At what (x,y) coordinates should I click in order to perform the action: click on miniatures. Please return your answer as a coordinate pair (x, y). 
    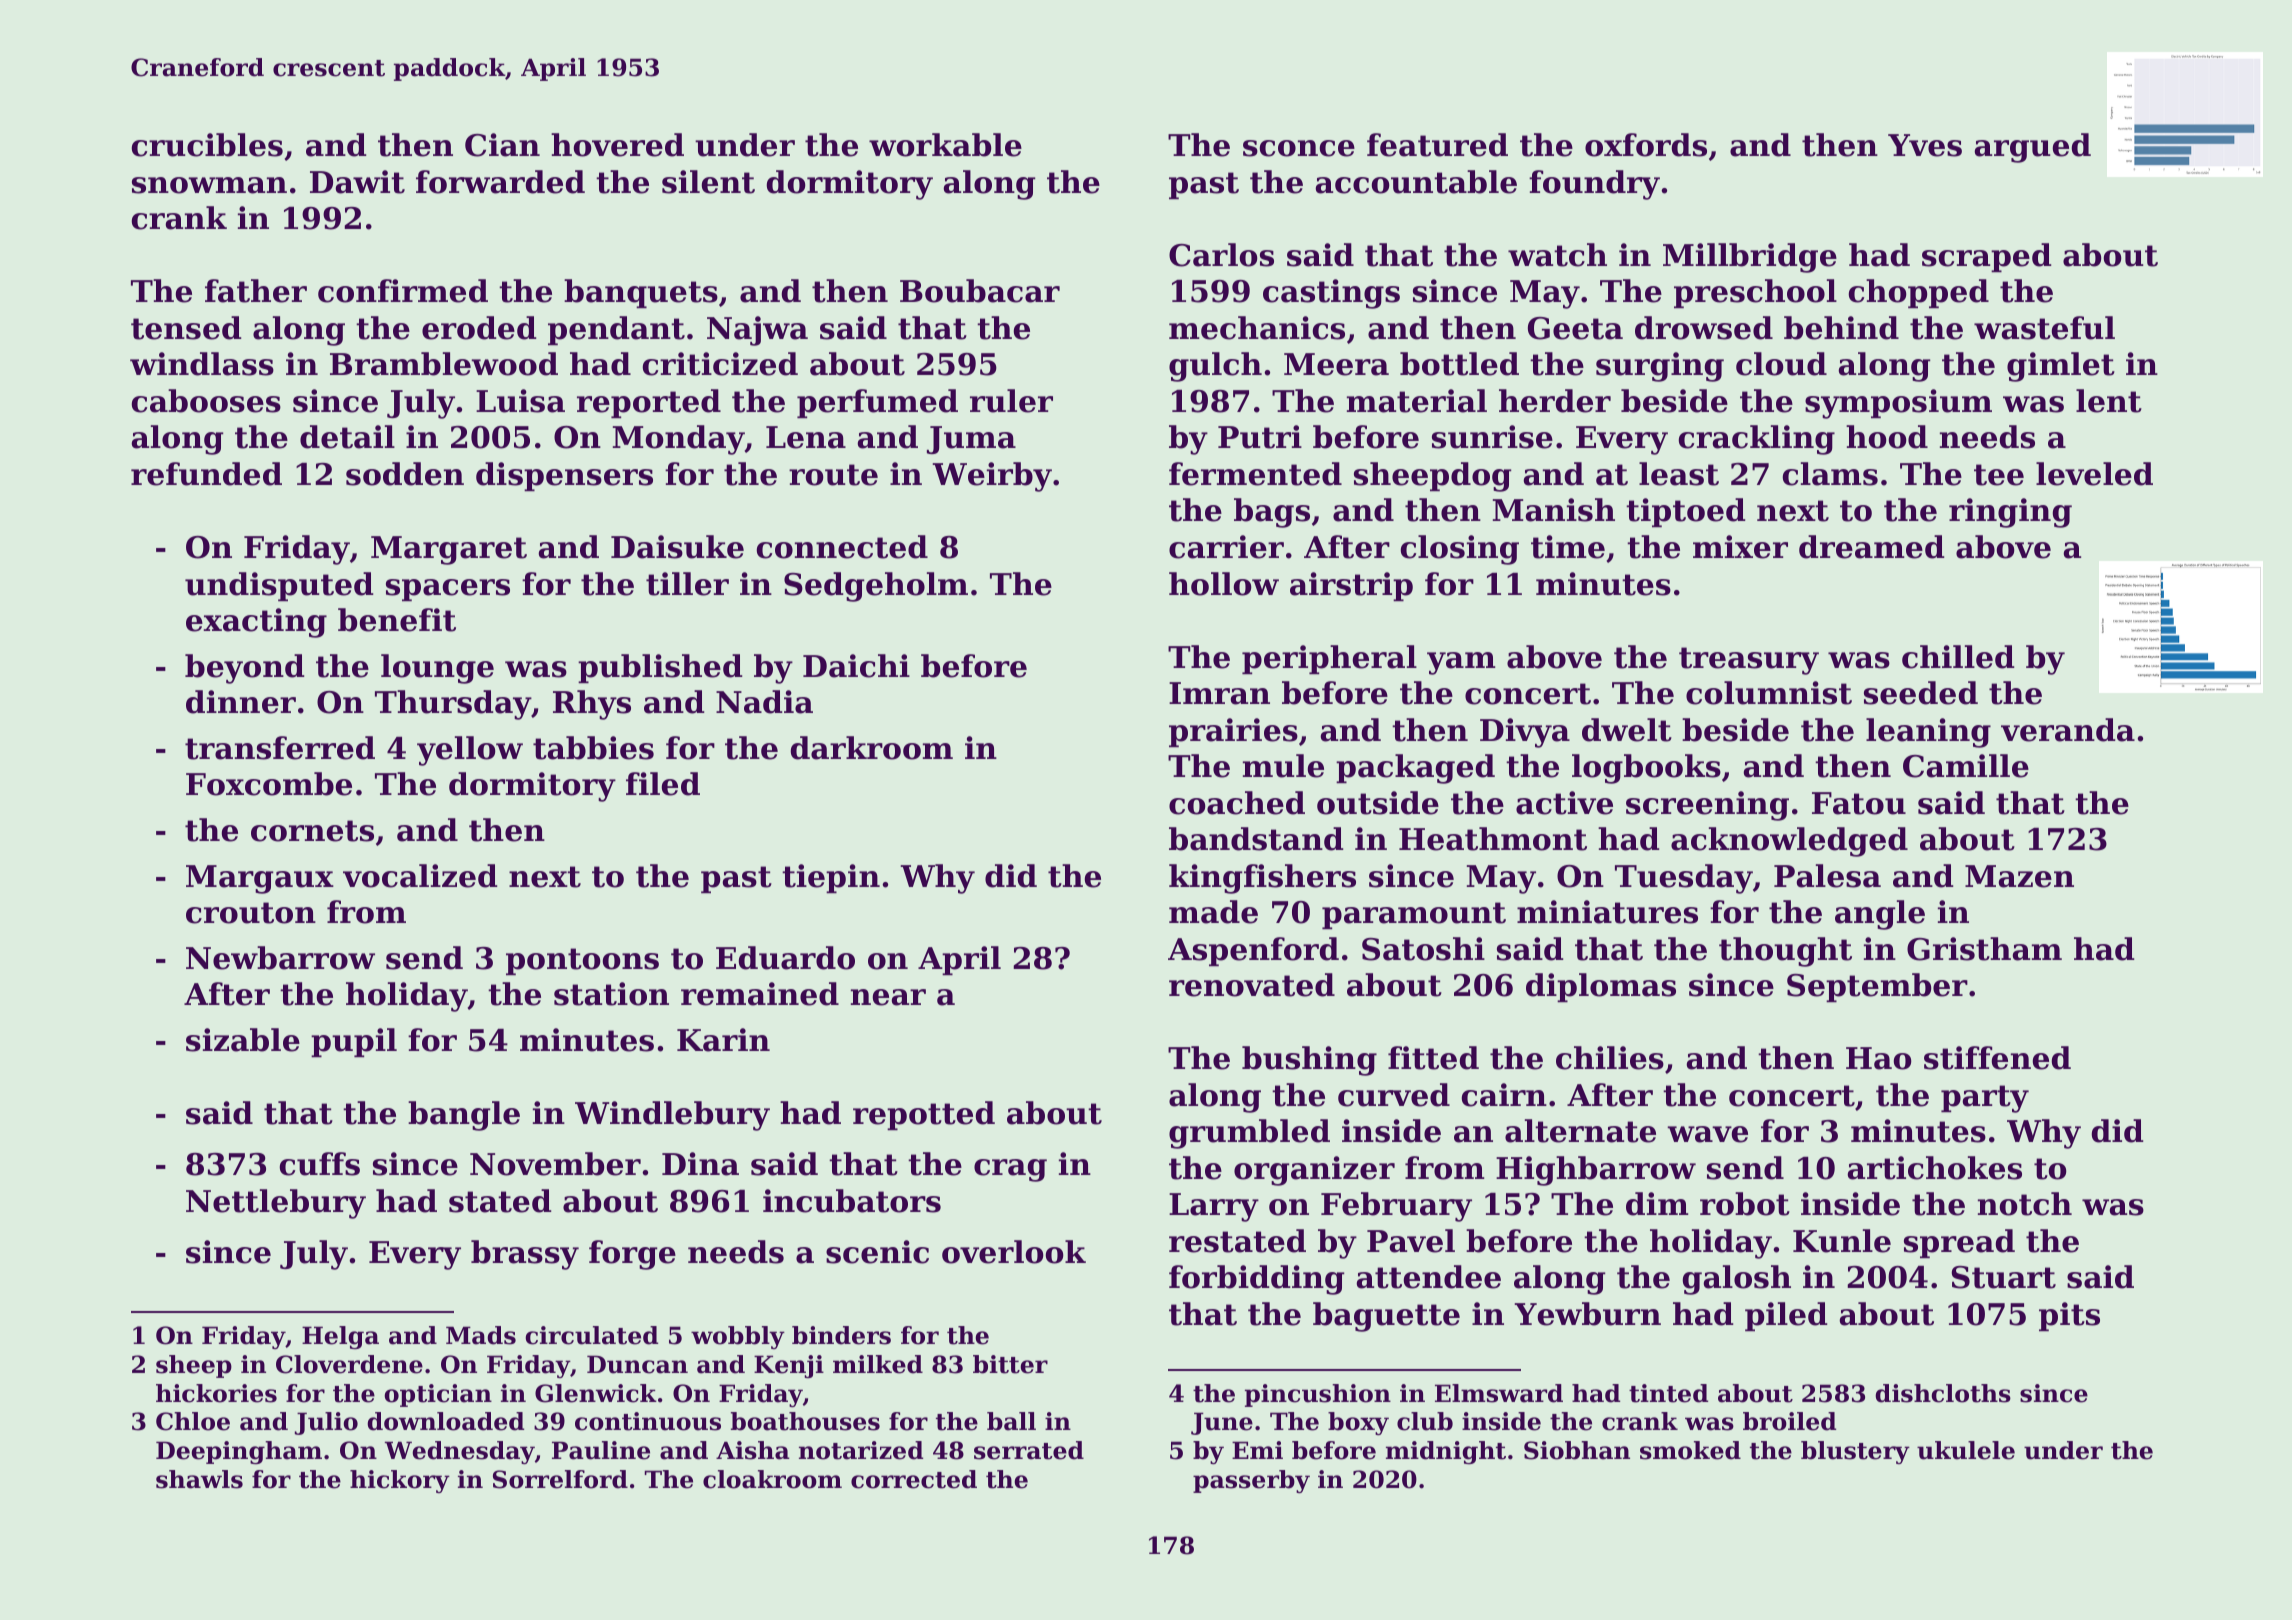
    Looking at the image, I should click on (1607, 912).
